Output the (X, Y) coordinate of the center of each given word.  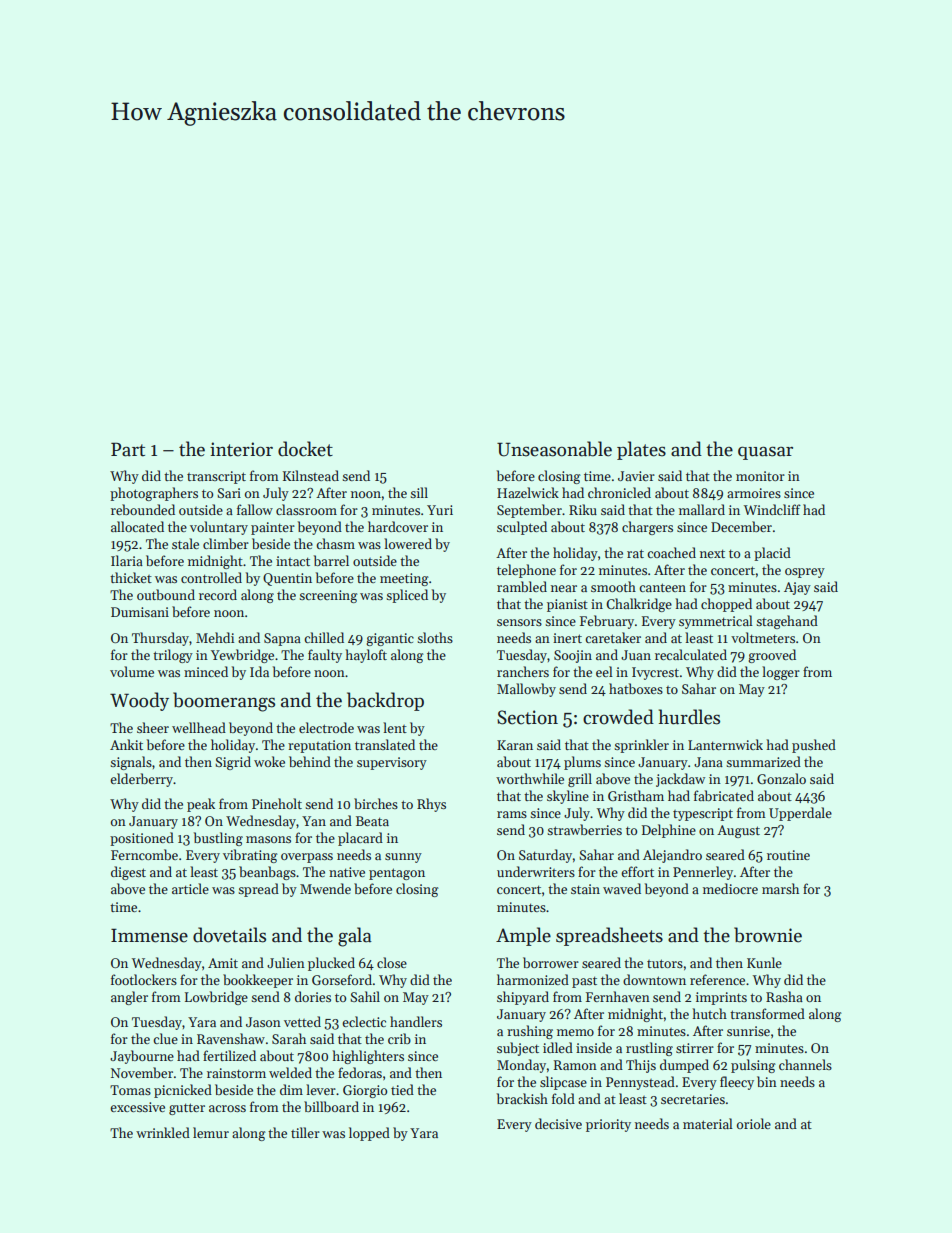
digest (128, 873)
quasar (765, 453)
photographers (154, 494)
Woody (139, 701)
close (392, 962)
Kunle (764, 962)
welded (290, 1072)
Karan (515, 745)
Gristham (636, 795)
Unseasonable (554, 449)
